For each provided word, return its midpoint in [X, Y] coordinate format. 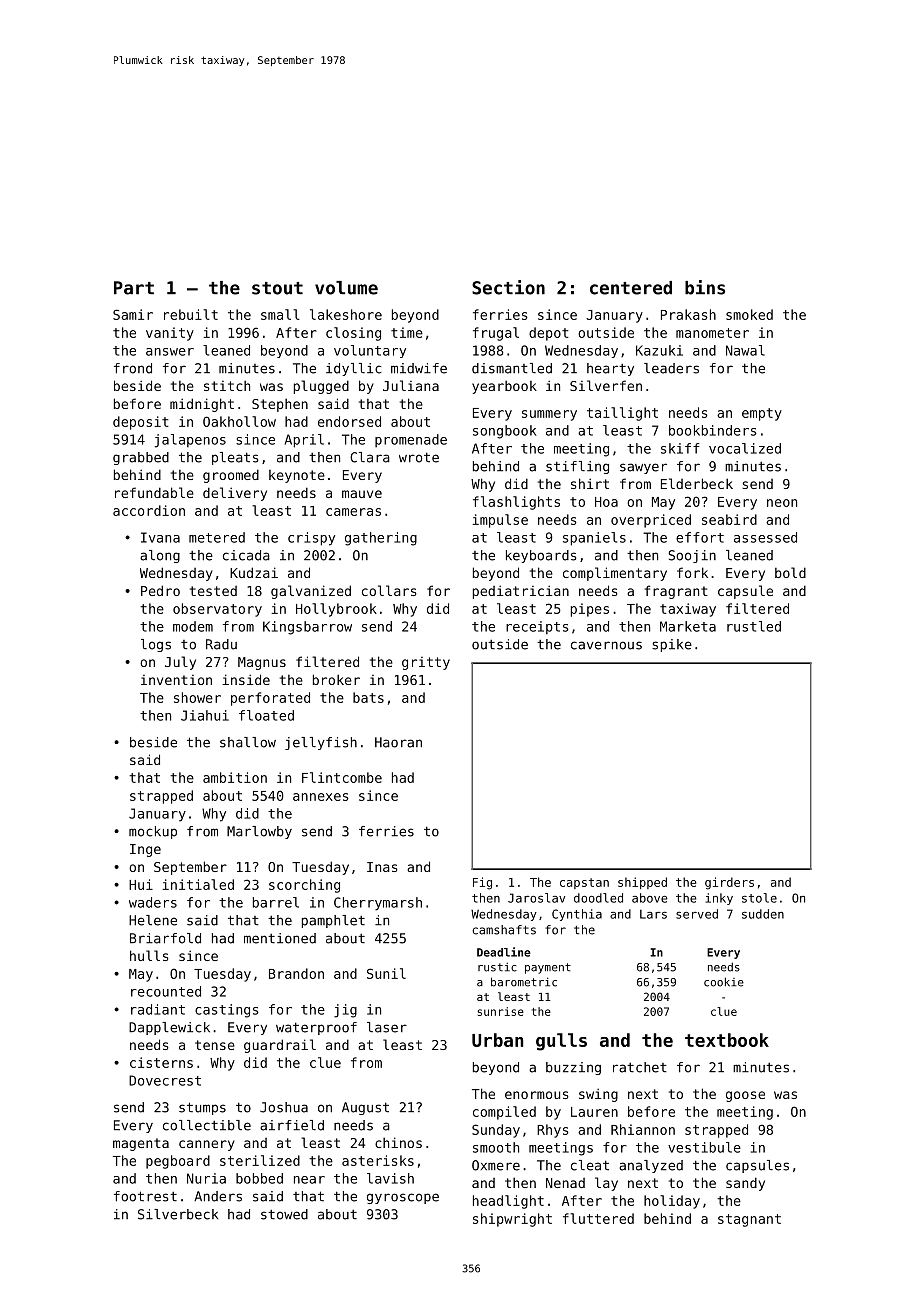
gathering [381, 539]
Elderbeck [697, 483]
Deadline [504, 952]
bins [705, 287]
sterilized [260, 1160]
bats [368, 697]
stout [277, 288]
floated [266, 715]
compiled [504, 1113]
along [160, 556]
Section [508, 287]
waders [153, 902]
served [697, 914]
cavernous [606, 645]
